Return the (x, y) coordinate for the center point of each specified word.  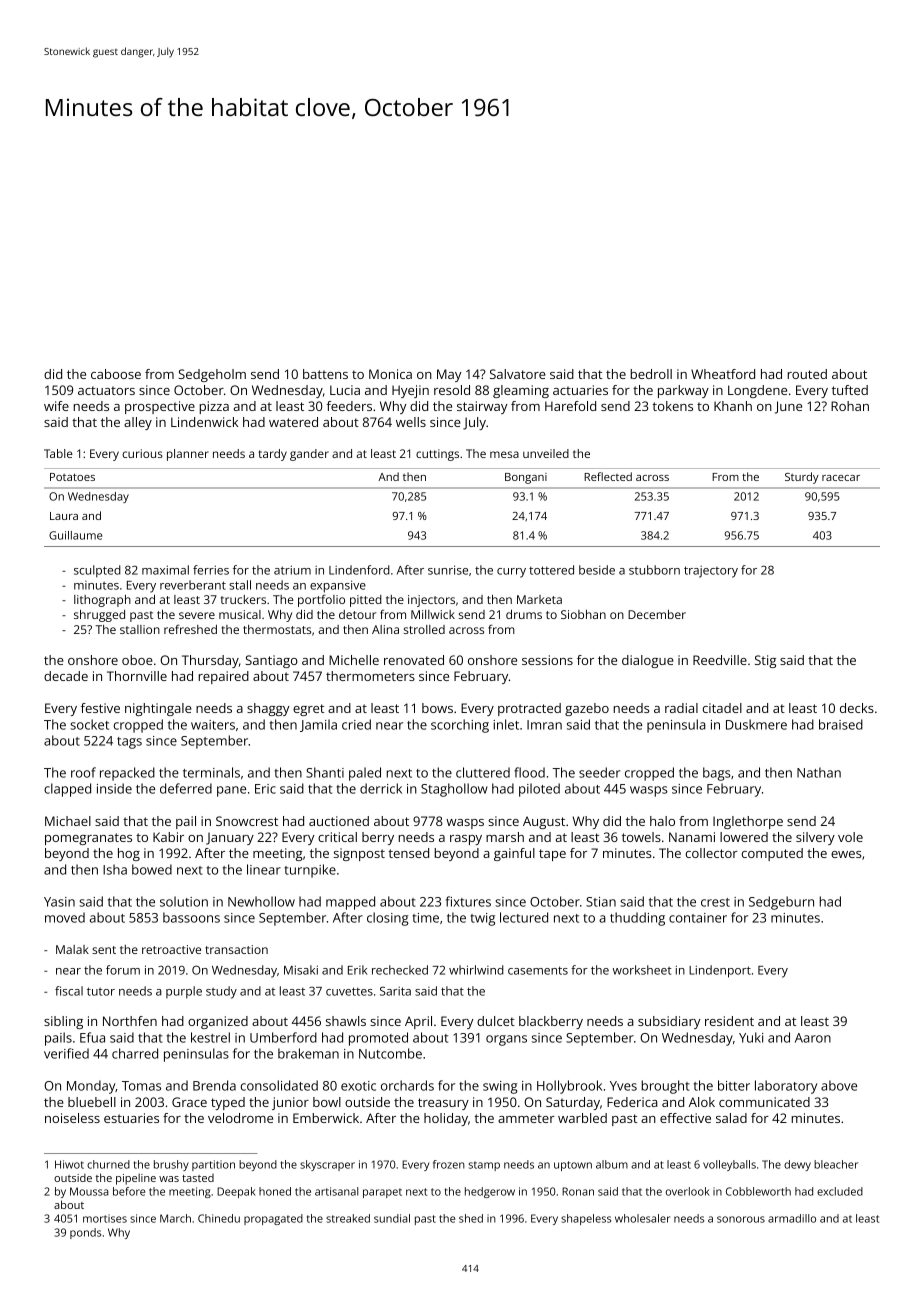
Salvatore (518, 374)
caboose (116, 374)
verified (66, 1053)
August (544, 822)
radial (681, 708)
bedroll (651, 374)
